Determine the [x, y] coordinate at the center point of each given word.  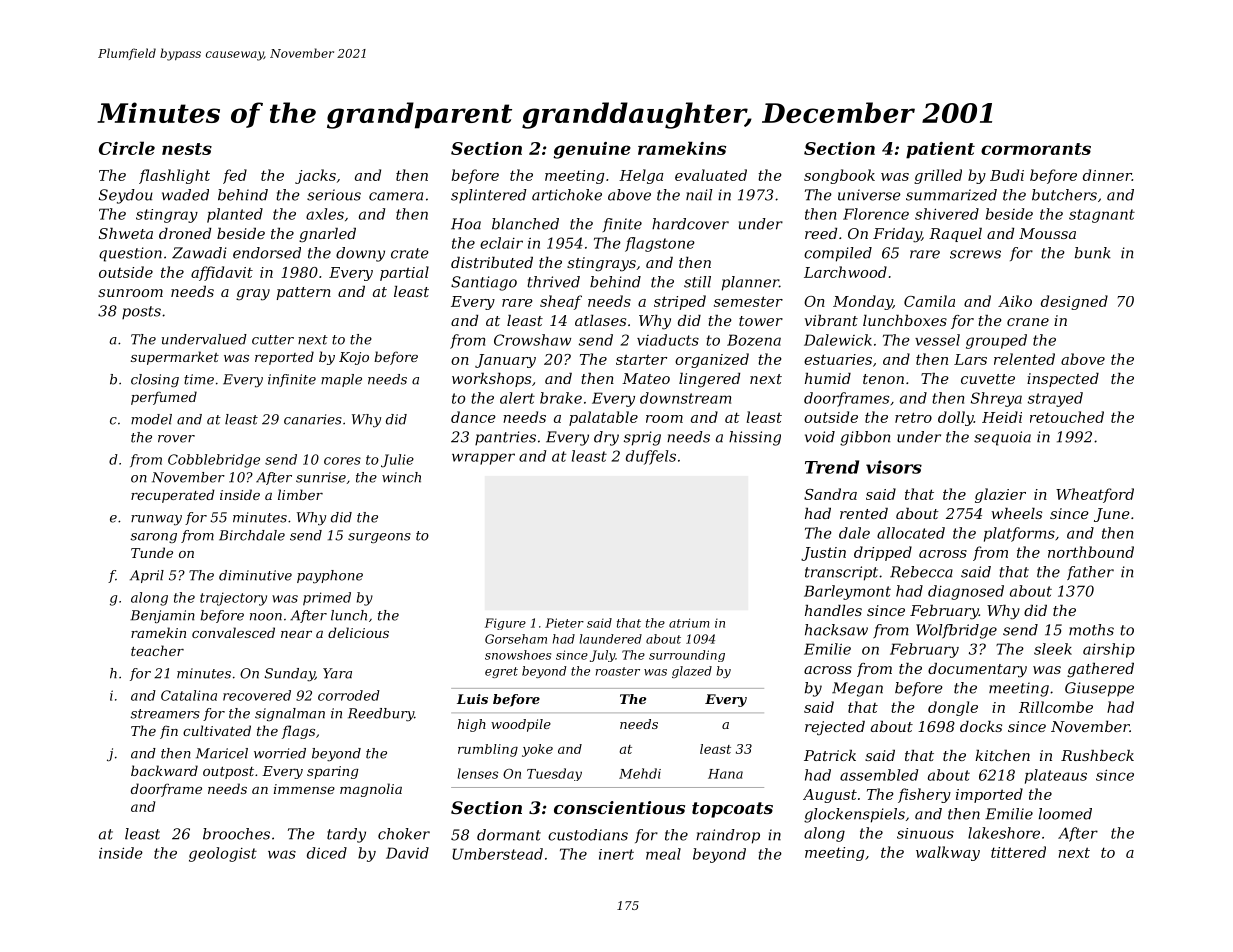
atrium [689, 623]
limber [300, 494]
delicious [358, 632]
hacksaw [836, 630]
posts [141, 312]
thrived [554, 282]
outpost [228, 772]
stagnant [1102, 216]
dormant [509, 835]
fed [235, 176]
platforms [1019, 534]
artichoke [567, 195]
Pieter [564, 623]
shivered [947, 214]
